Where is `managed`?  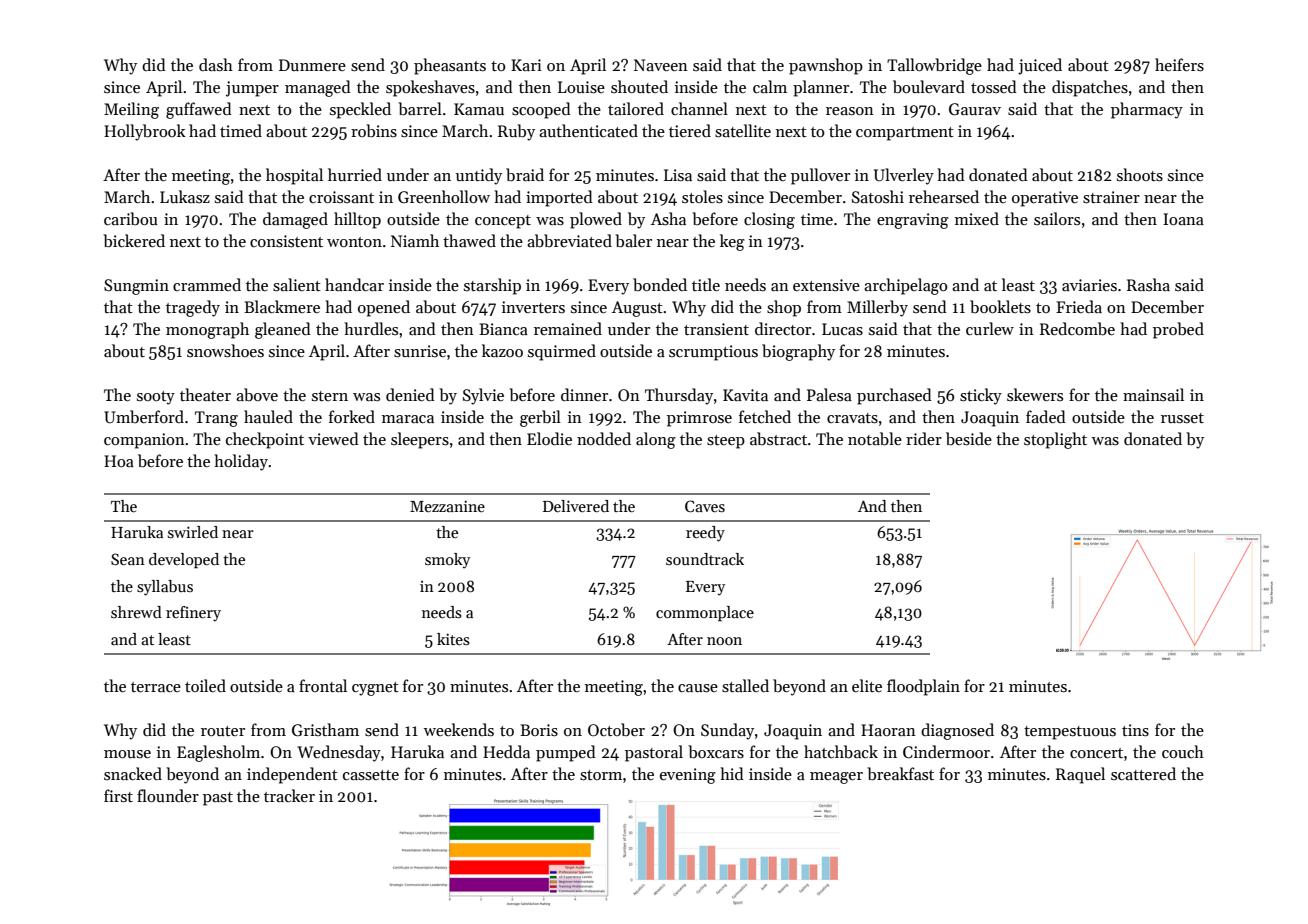 managed is located at coordinates (318, 88).
